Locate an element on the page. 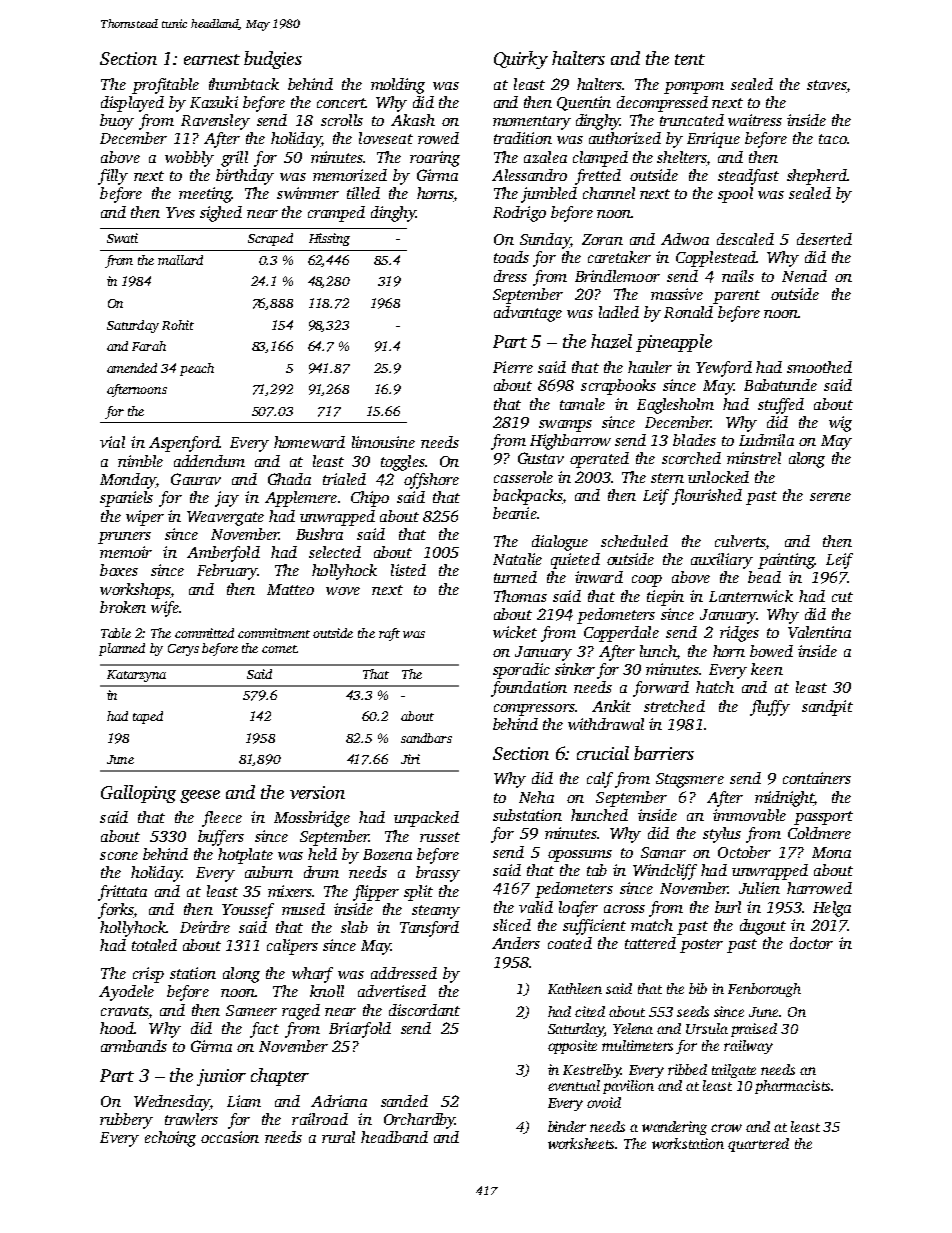 This page has width=952, height=1233. Pierre is located at coordinates (513, 367).
